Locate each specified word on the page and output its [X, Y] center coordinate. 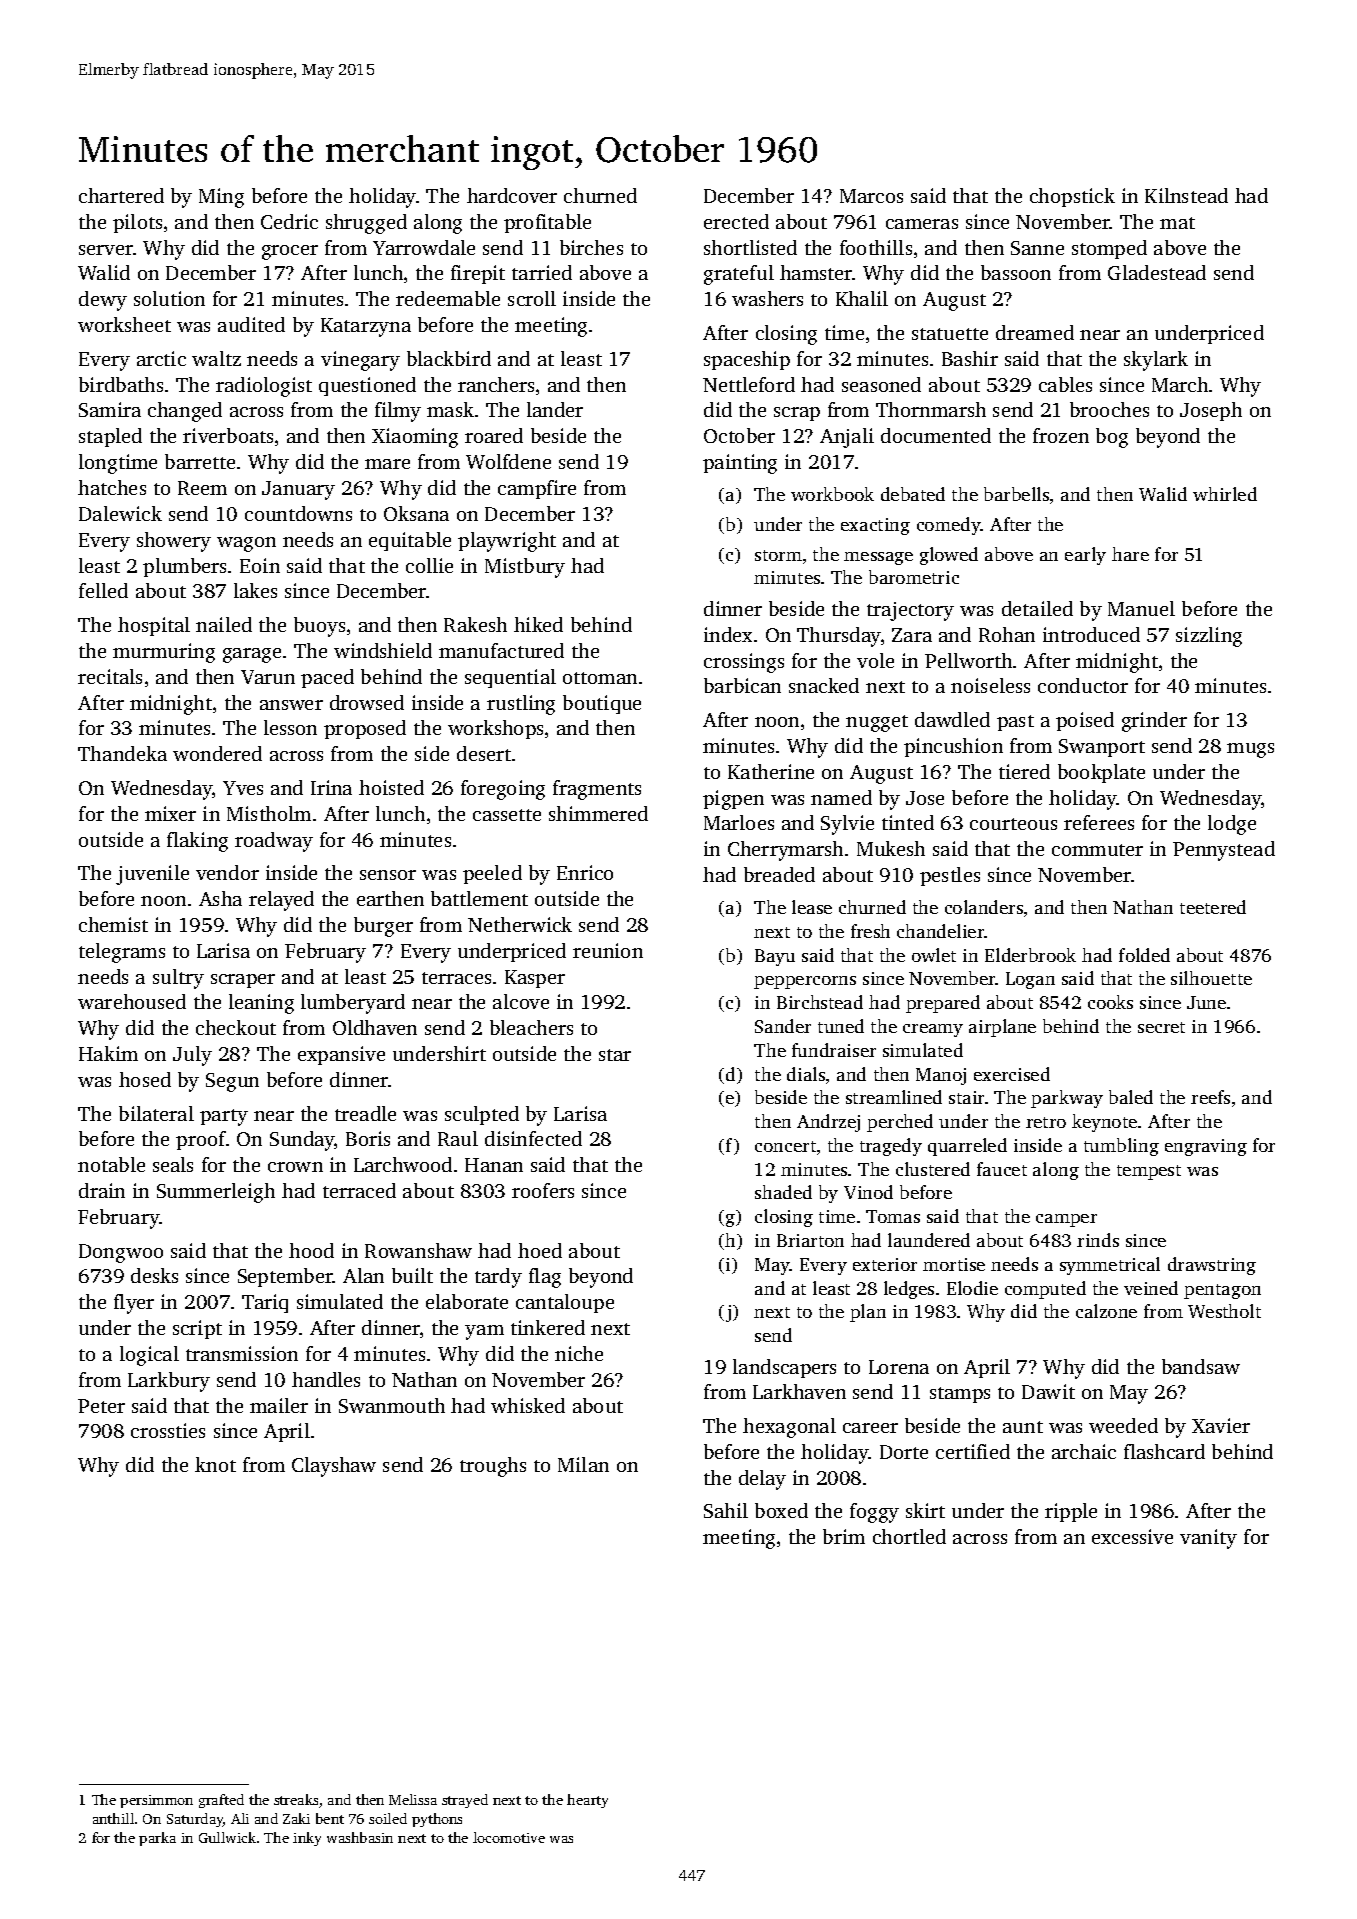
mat [1177, 223]
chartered [121, 195]
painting [740, 464]
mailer [279, 1405]
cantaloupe [565, 1303]
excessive [1132, 1536]
